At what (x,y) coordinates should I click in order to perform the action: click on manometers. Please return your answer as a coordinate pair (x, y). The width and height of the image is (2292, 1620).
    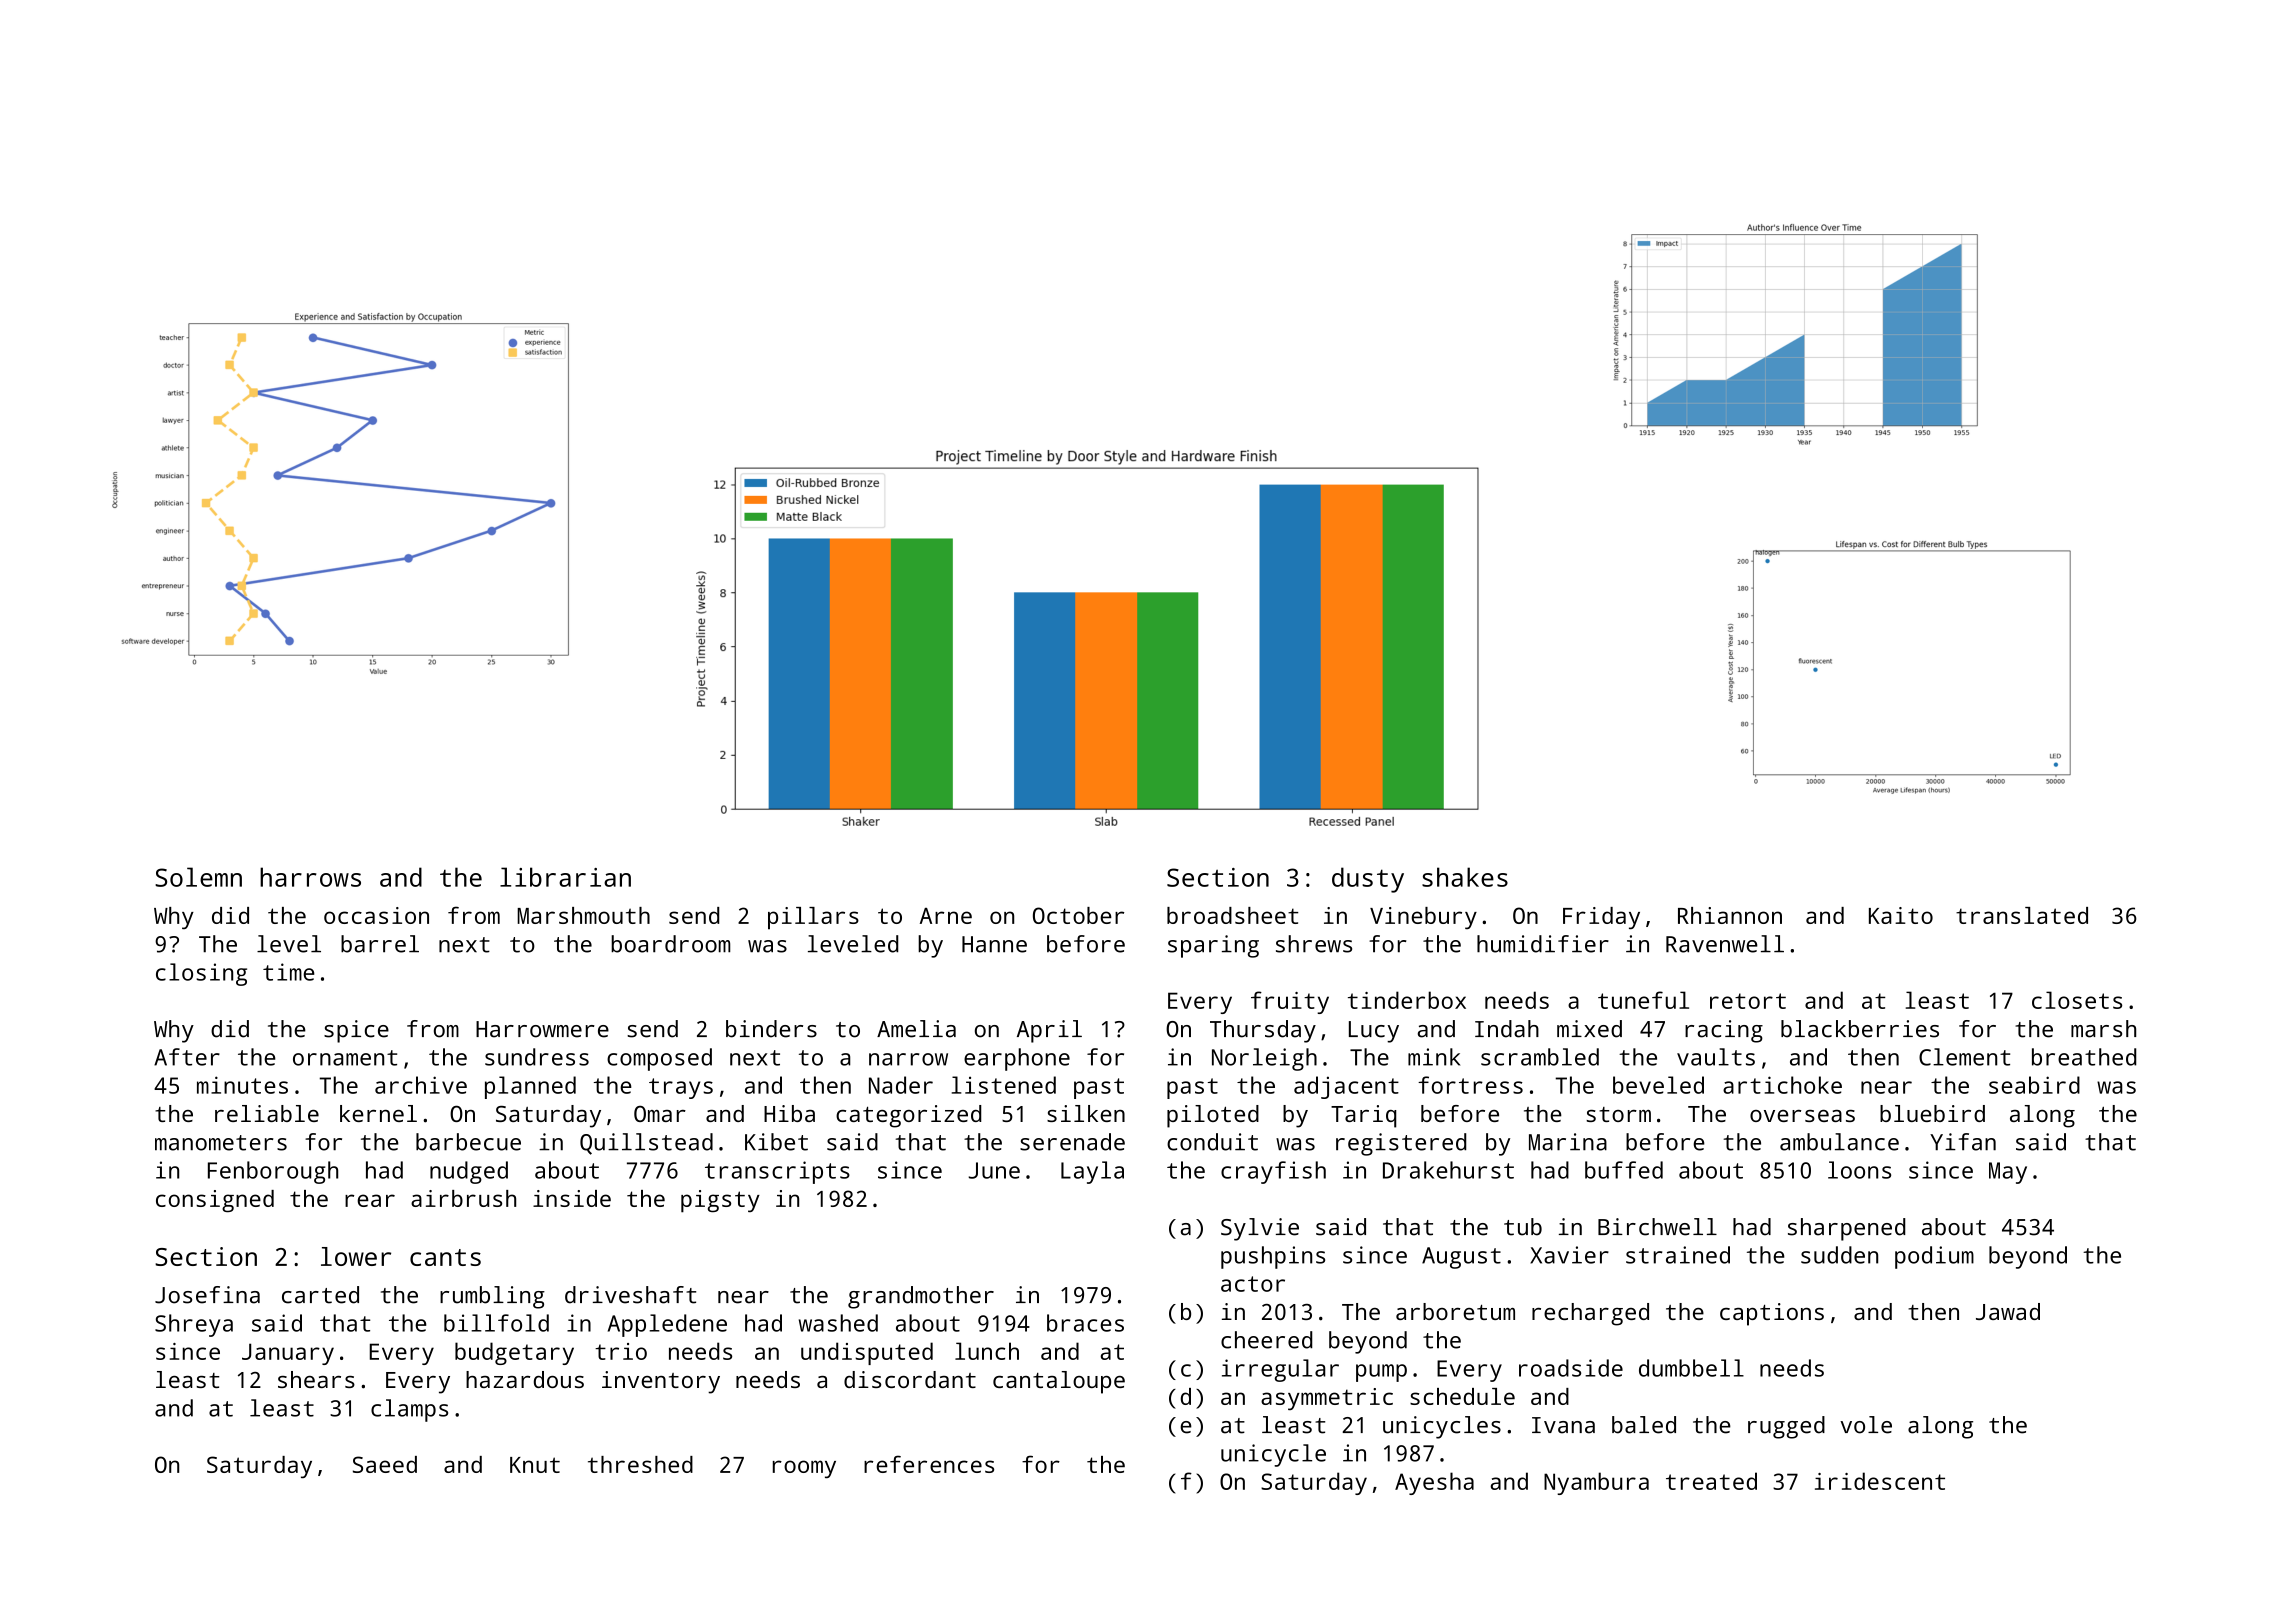
    Looking at the image, I should click on (221, 1143).
